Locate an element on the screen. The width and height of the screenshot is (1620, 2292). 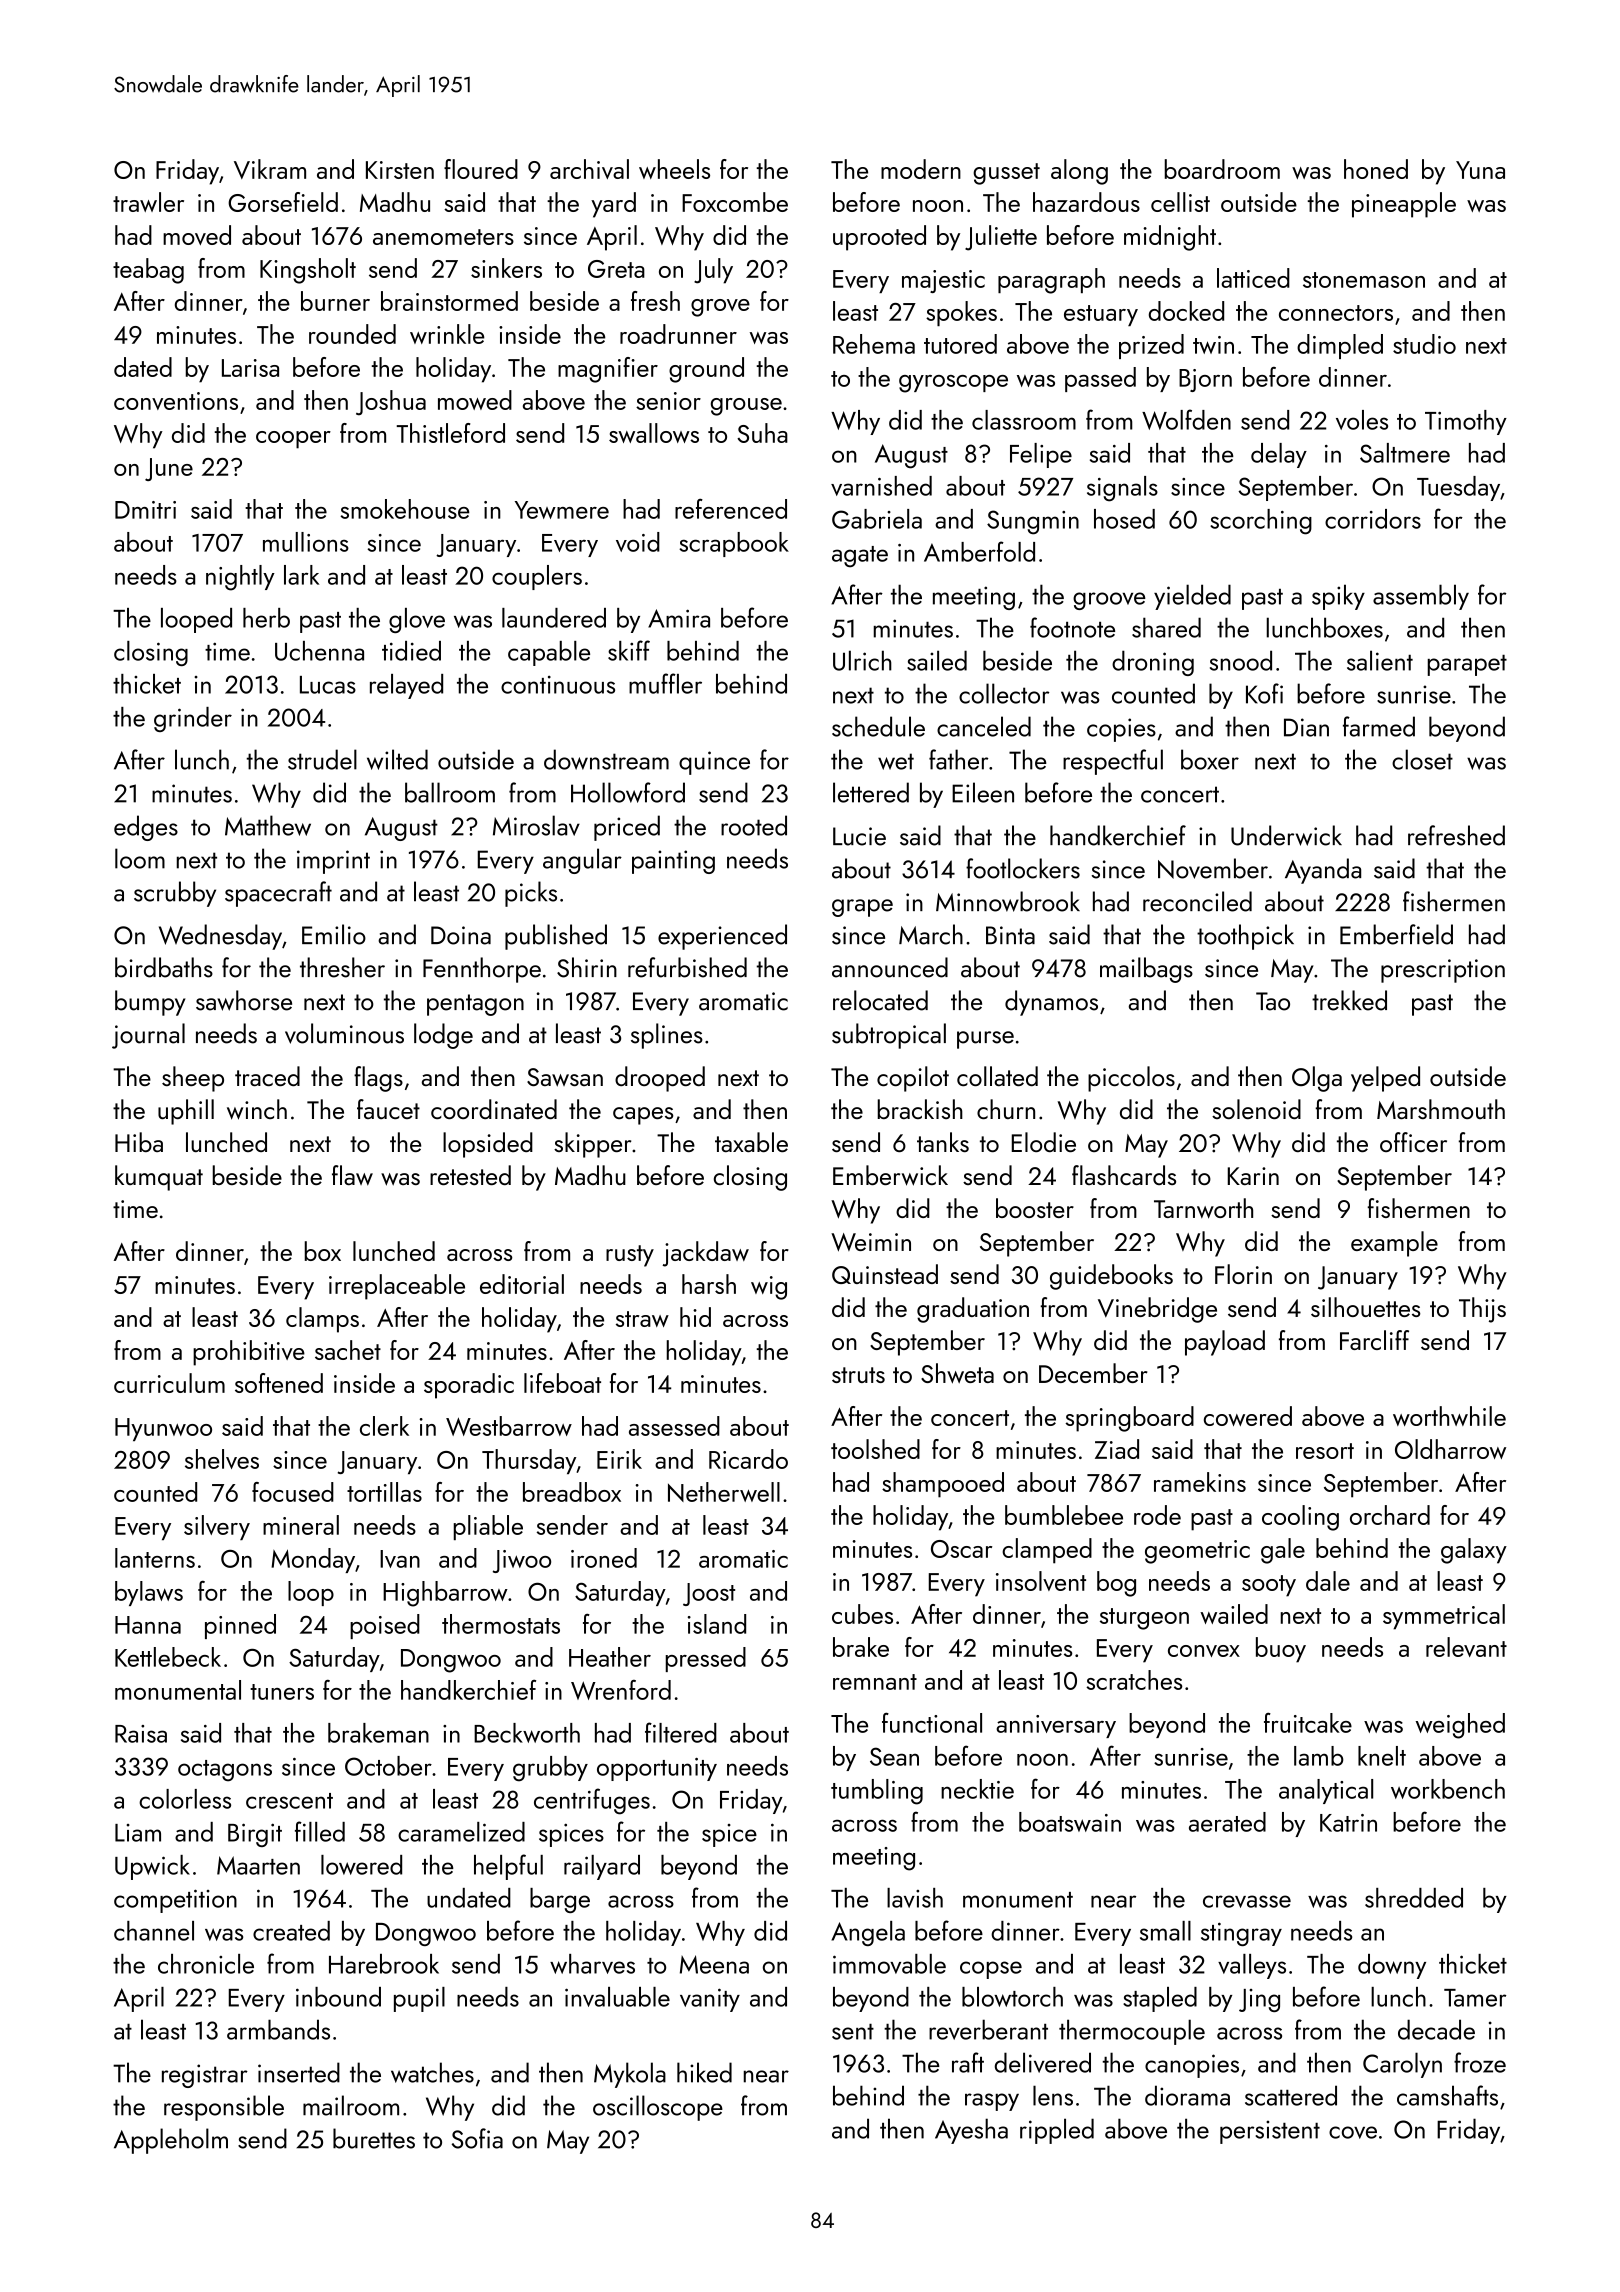
modern is located at coordinates (921, 169).
